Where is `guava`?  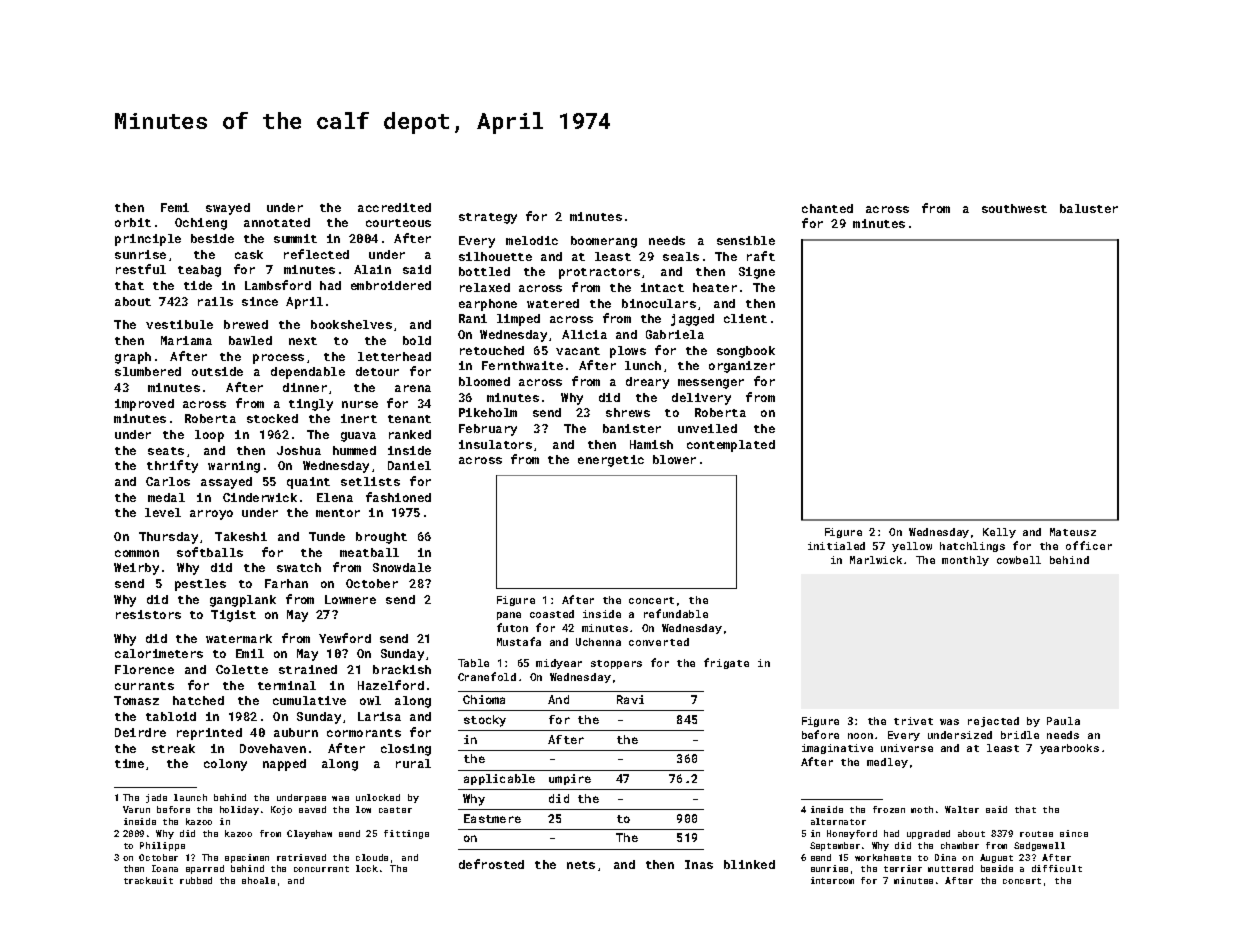 guava is located at coordinates (358, 437).
